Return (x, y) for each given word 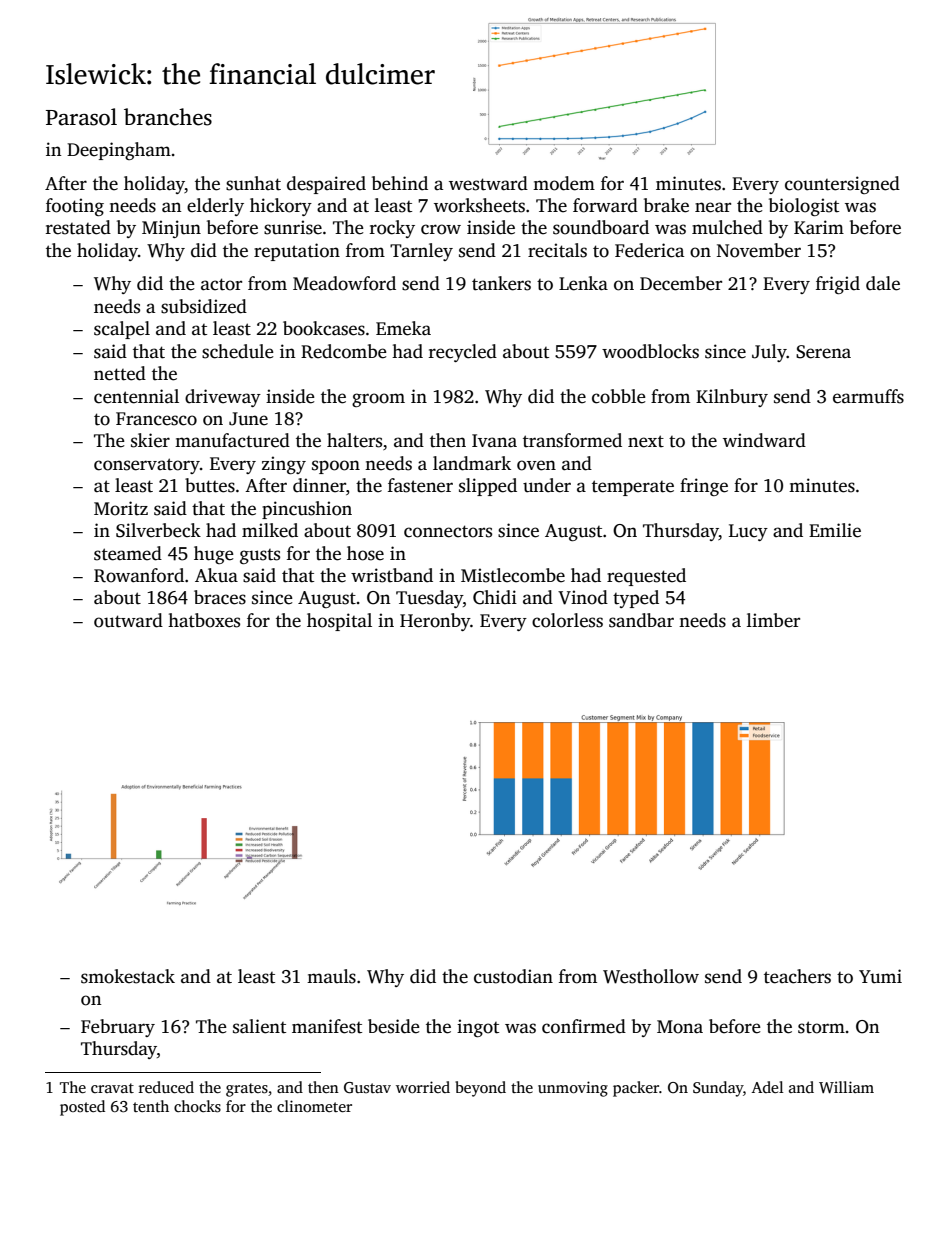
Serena (823, 352)
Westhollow (651, 976)
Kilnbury (732, 398)
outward (128, 620)
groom (378, 400)
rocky (392, 229)
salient (259, 1026)
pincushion (307, 510)
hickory (281, 207)
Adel (768, 1087)
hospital (339, 622)
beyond (480, 1089)
